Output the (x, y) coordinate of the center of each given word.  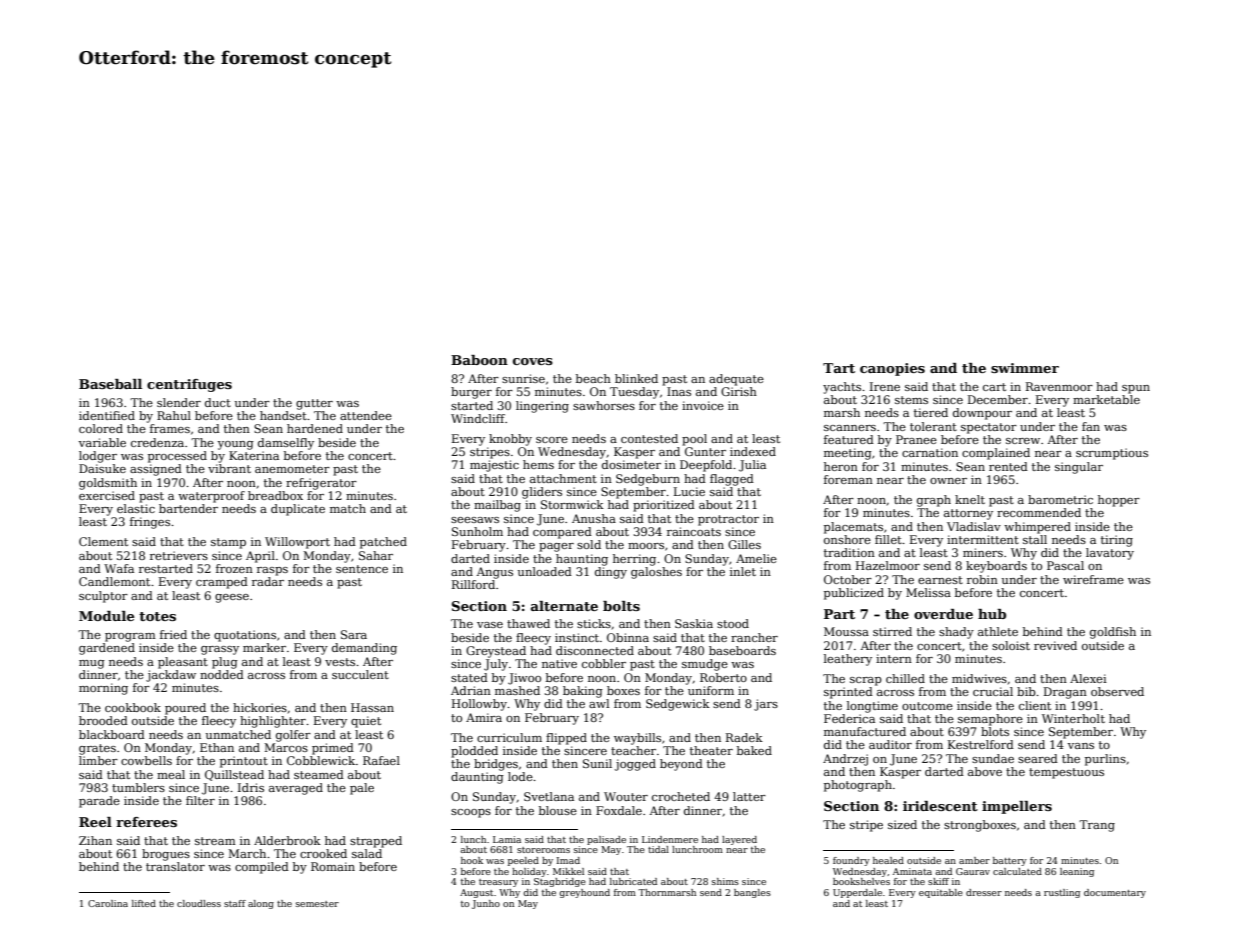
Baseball (110, 384)
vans (1081, 746)
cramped (222, 583)
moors (646, 546)
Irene (885, 386)
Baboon (479, 360)
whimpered (1037, 528)
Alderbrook (287, 840)
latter (749, 796)
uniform (711, 690)
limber (98, 760)
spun (1136, 389)
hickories (260, 707)
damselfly (286, 444)
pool (694, 440)
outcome (927, 706)
